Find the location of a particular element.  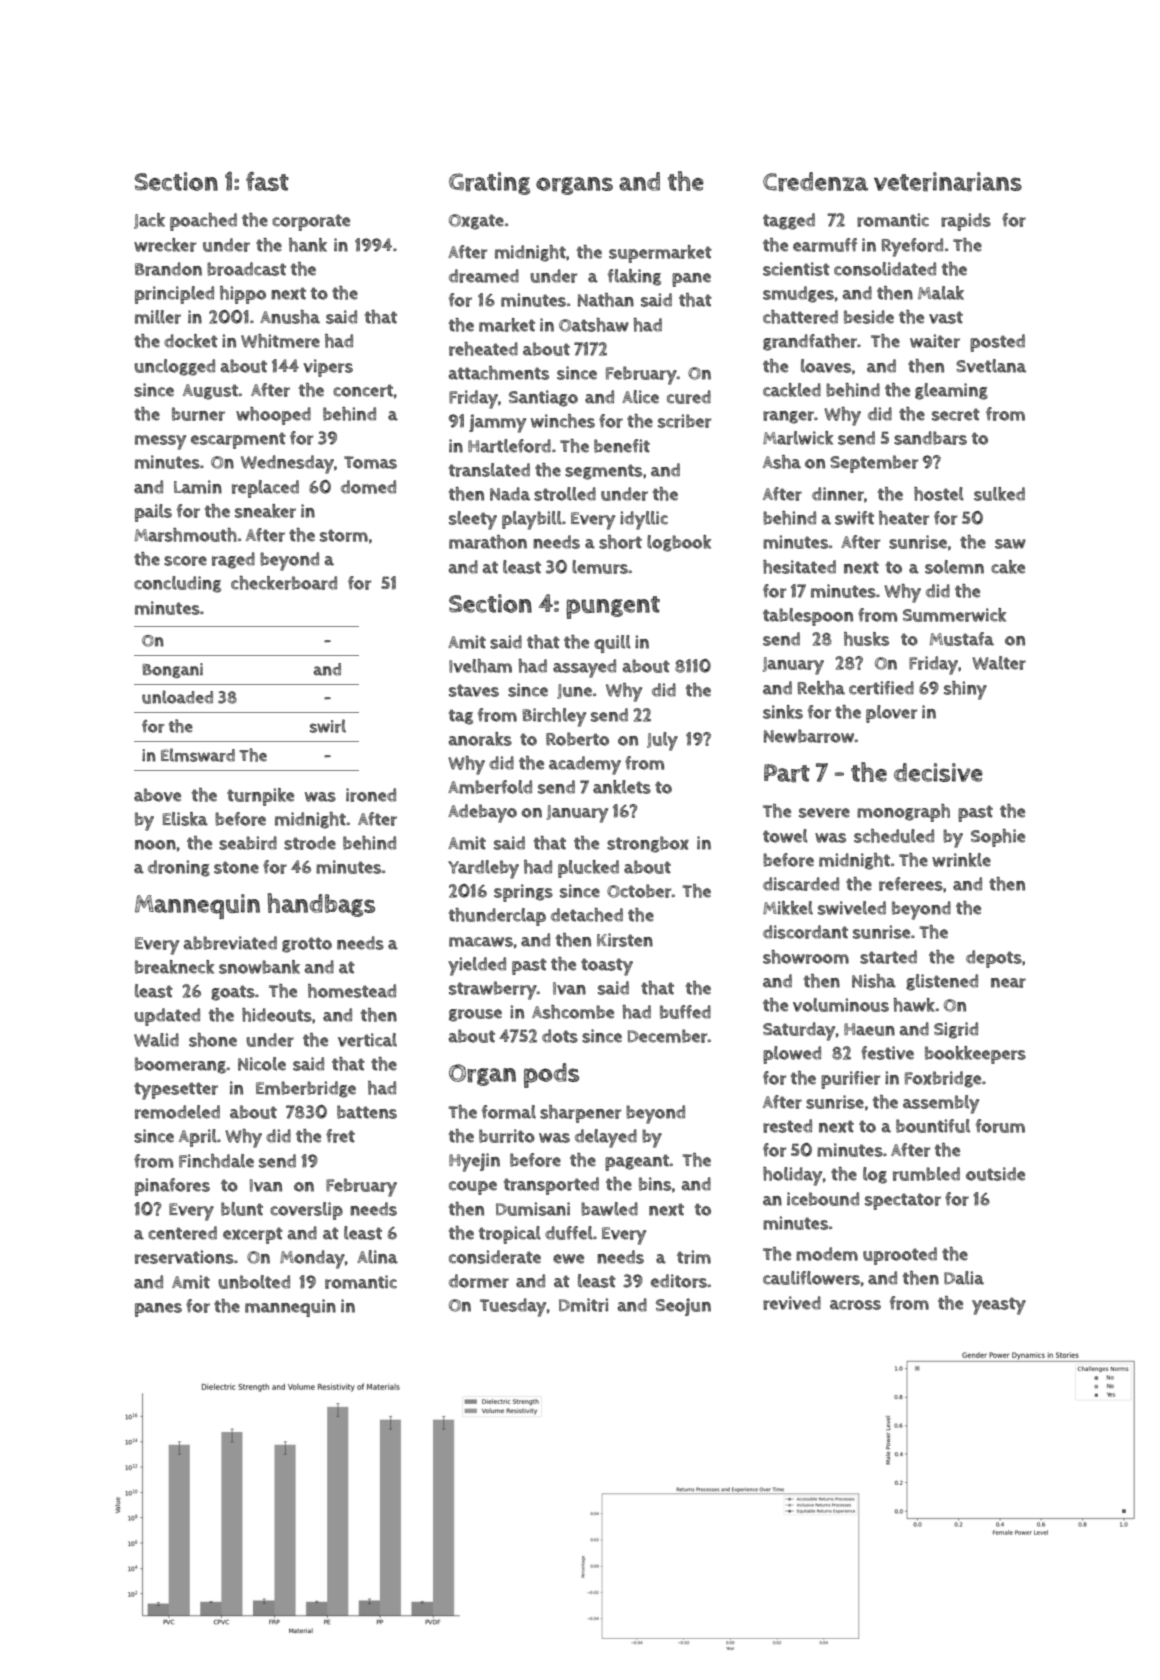

reservations is located at coordinates (184, 1257).
